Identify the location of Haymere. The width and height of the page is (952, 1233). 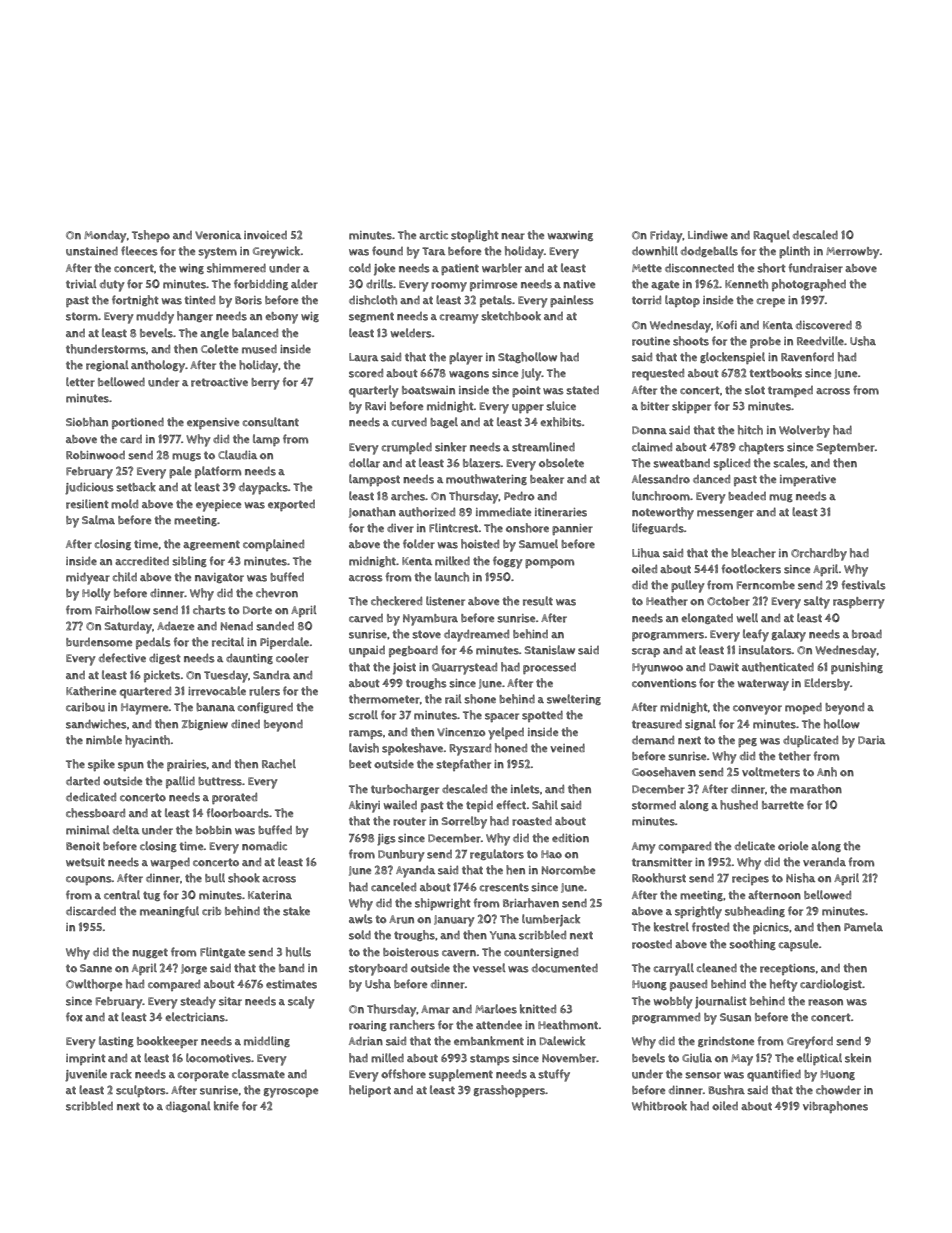
(145, 709).
